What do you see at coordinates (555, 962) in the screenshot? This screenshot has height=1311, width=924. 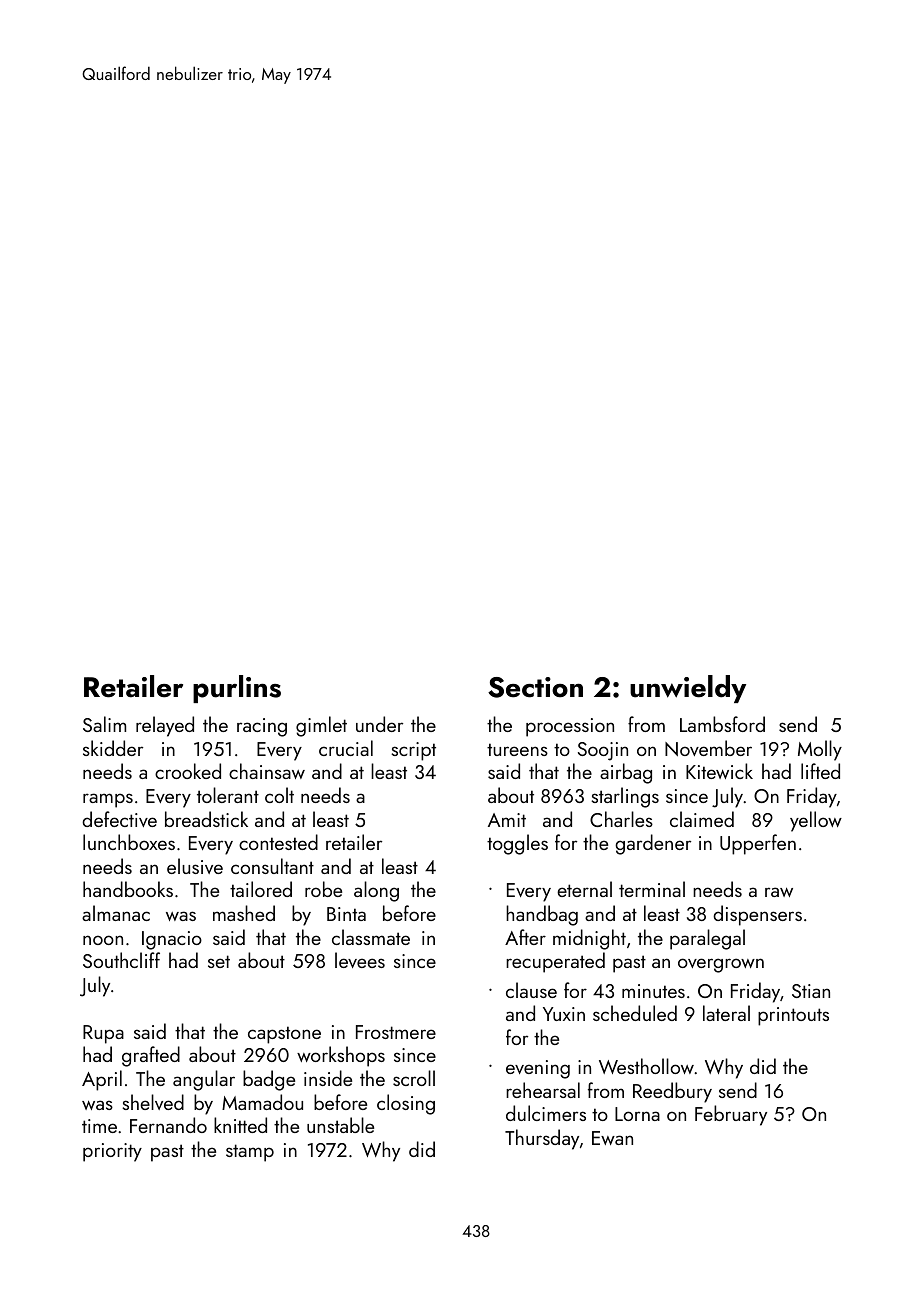 I see `recuperated` at bounding box center [555, 962].
